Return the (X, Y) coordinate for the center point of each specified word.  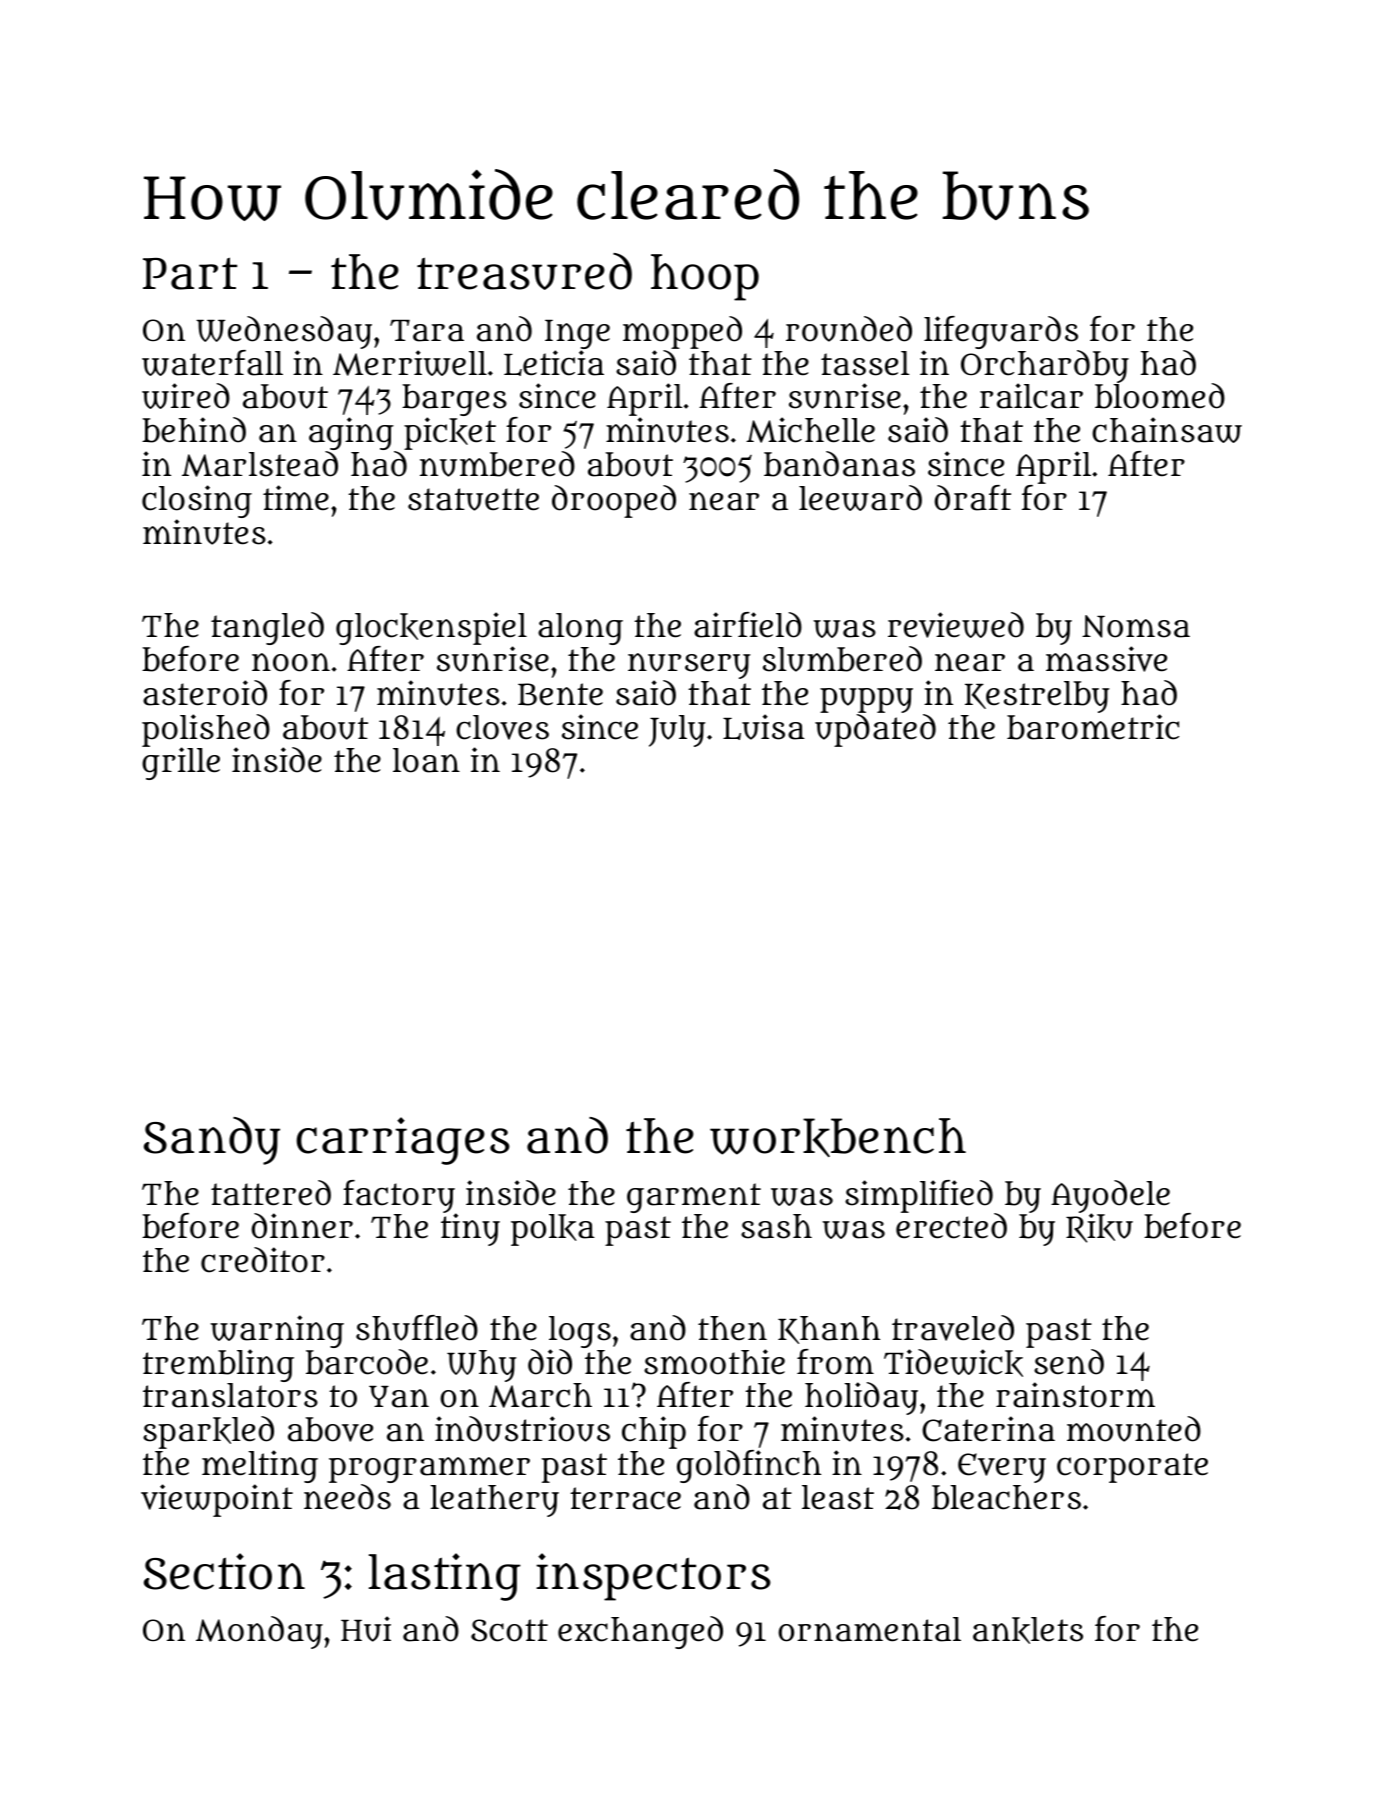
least (838, 1497)
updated (875, 730)
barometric (1093, 727)
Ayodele (1110, 1197)
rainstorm (1075, 1395)
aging (351, 433)
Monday (259, 1632)
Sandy (212, 1141)
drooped (614, 501)
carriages (403, 1141)
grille (181, 764)
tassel (865, 363)
